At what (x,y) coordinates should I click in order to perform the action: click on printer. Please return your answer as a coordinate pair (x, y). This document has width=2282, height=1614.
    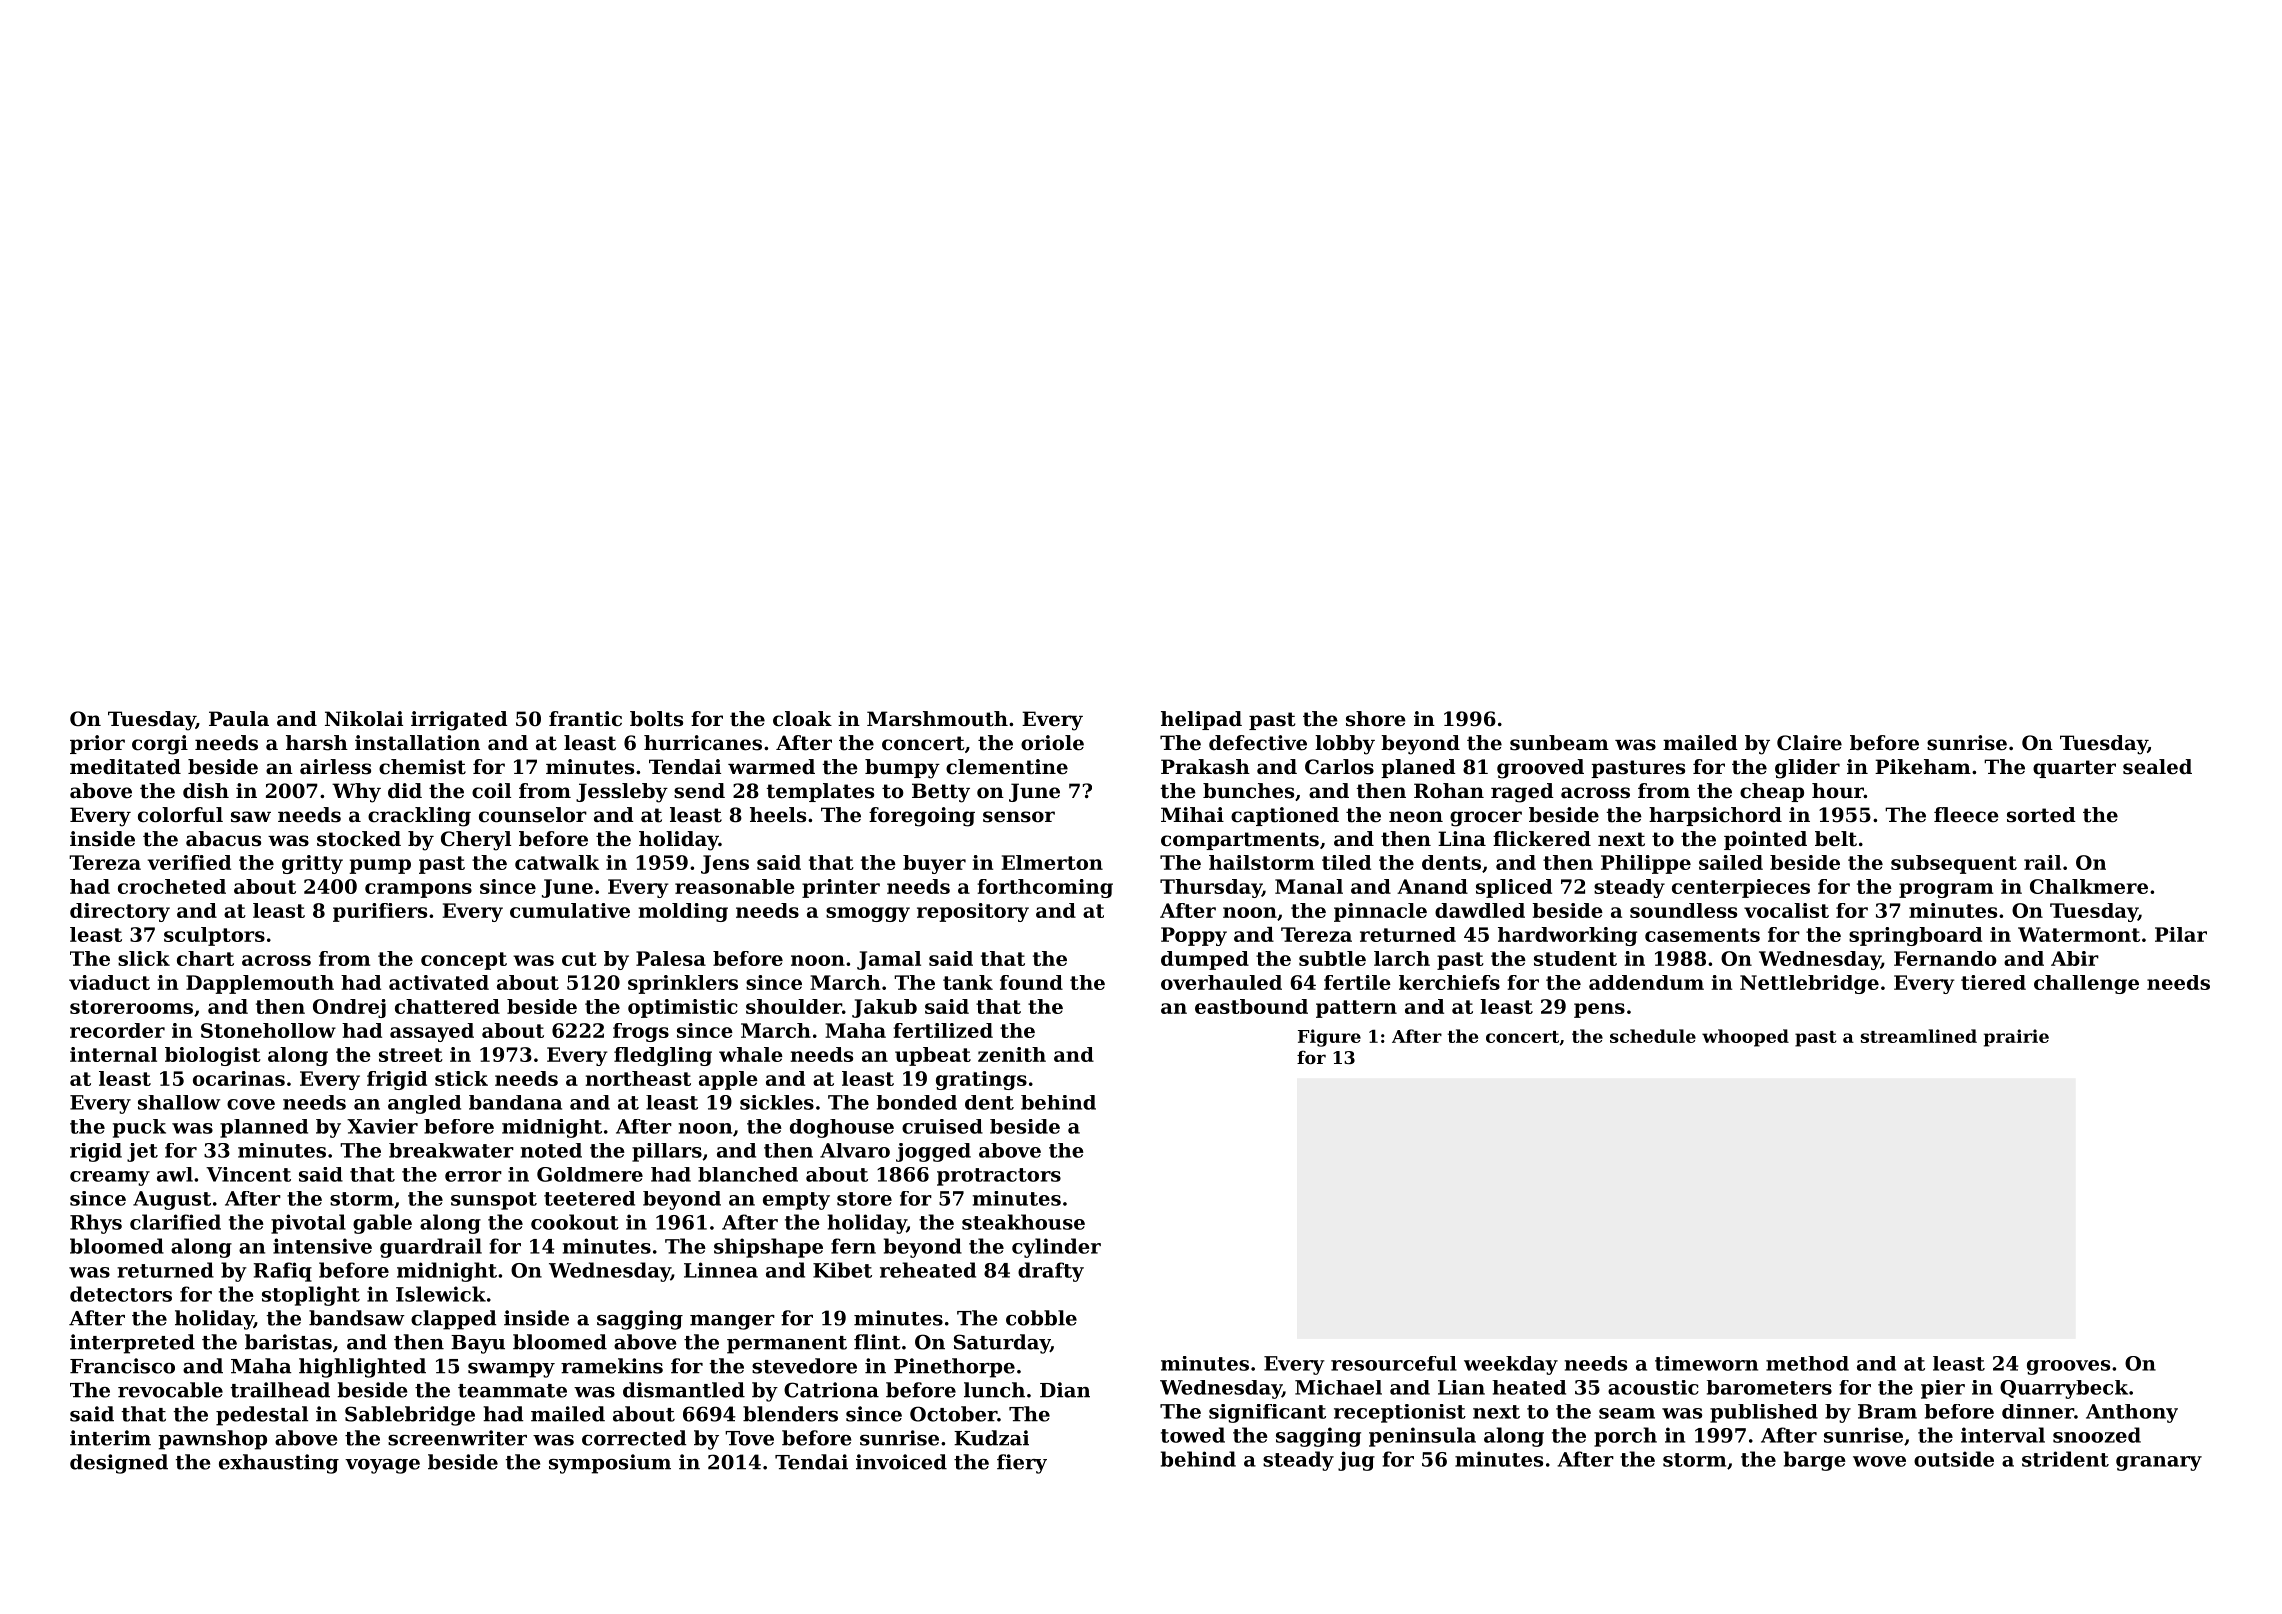
    Looking at the image, I should click on (841, 888).
